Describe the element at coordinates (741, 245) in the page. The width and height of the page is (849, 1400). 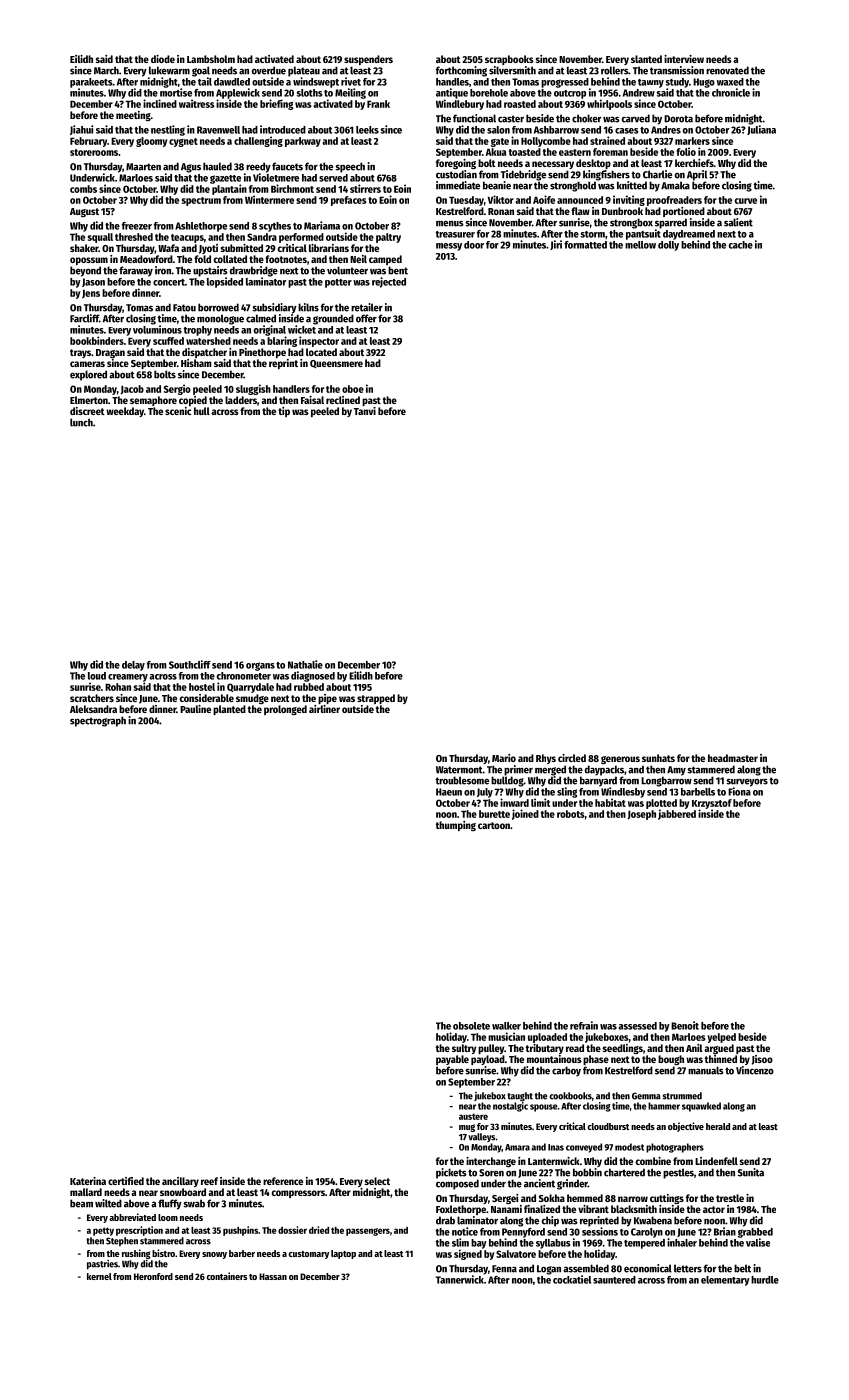
I see `cache` at that location.
